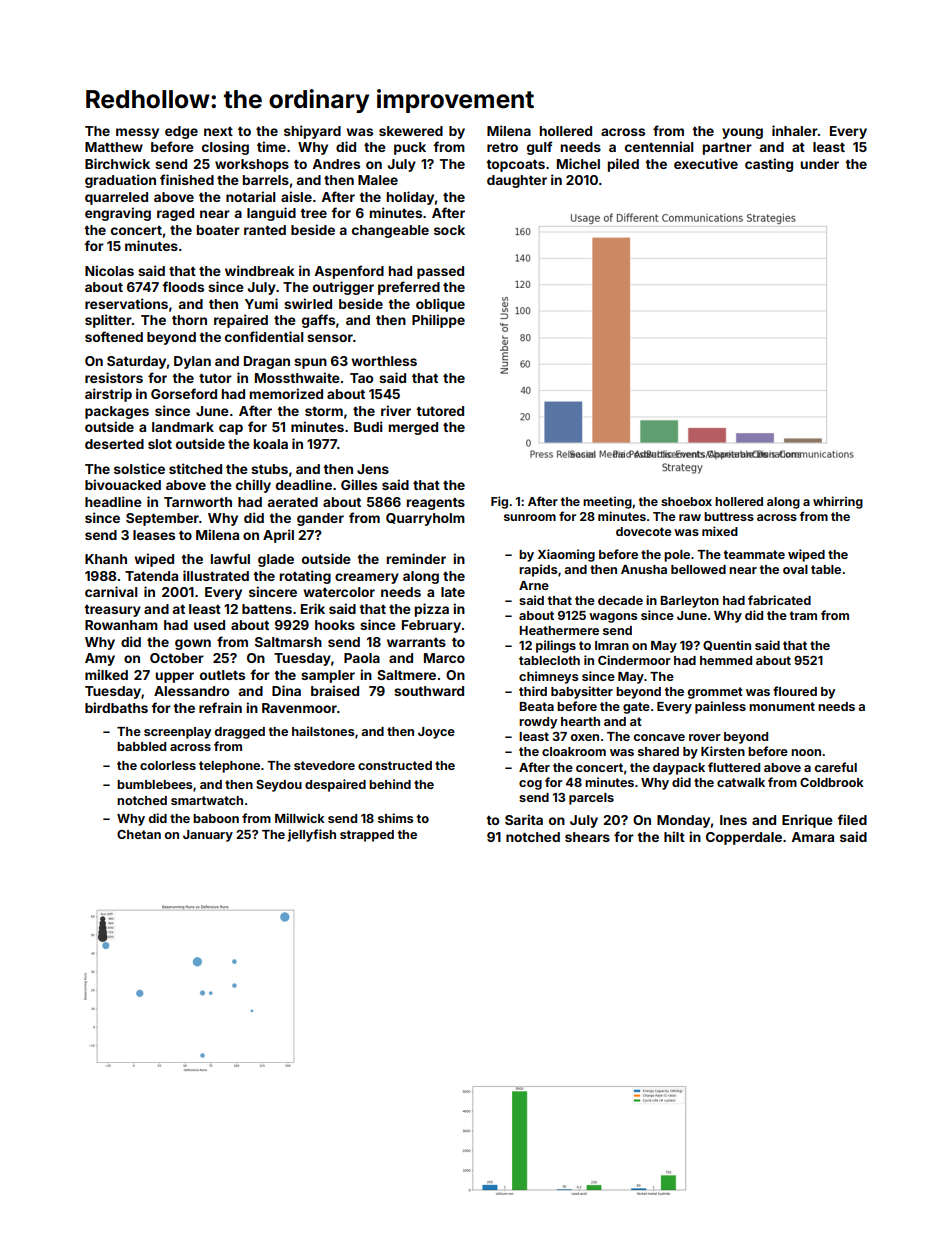 Image resolution: width=952 pixels, height=1233 pixels. What do you see at coordinates (362, 658) in the screenshot?
I see `Paola` at bounding box center [362, 658].
